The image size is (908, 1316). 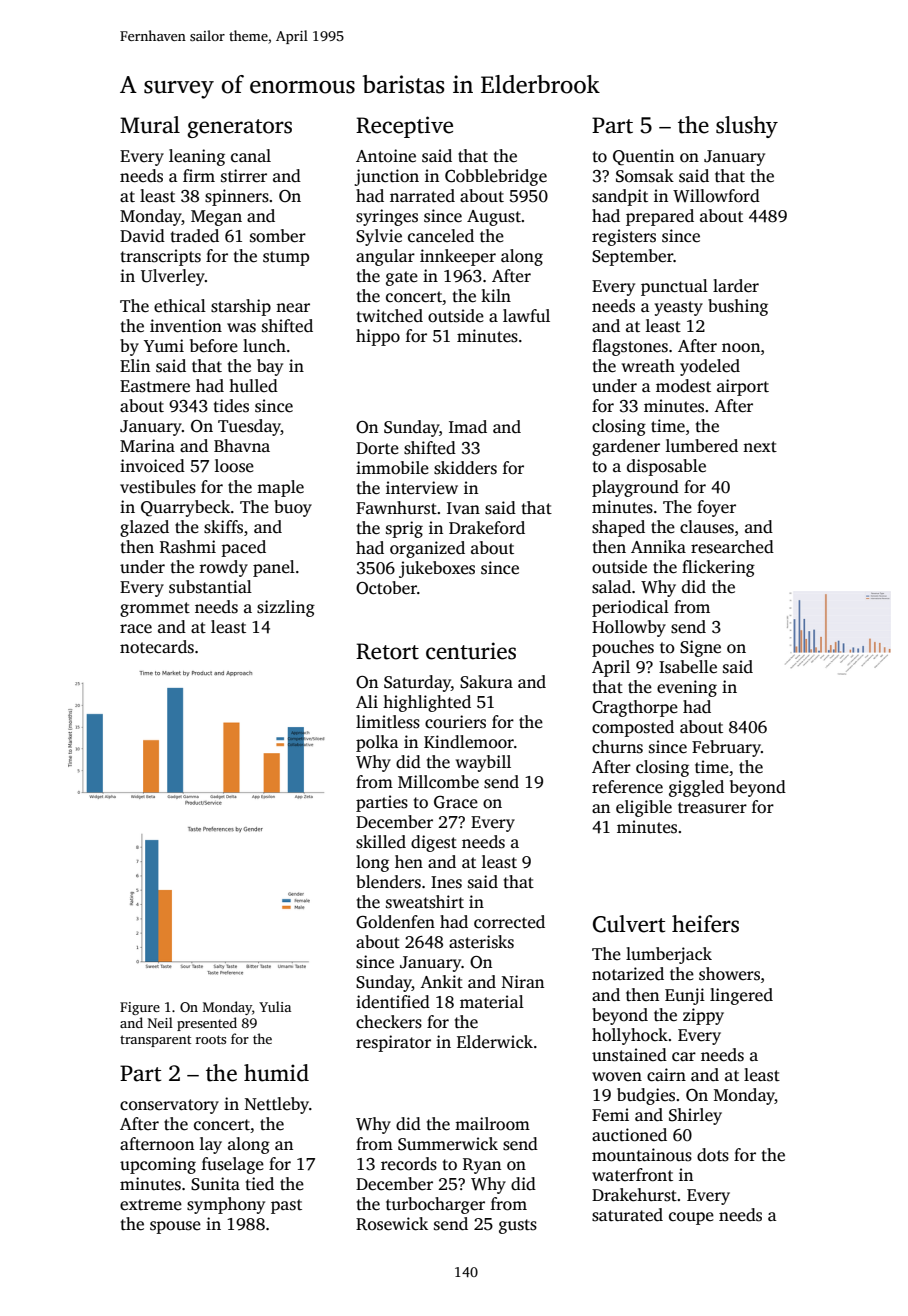 What do you see at coordinates (691, 1218) in the screenshot?
I see `coupe` at bounding box center [691, 1218].
